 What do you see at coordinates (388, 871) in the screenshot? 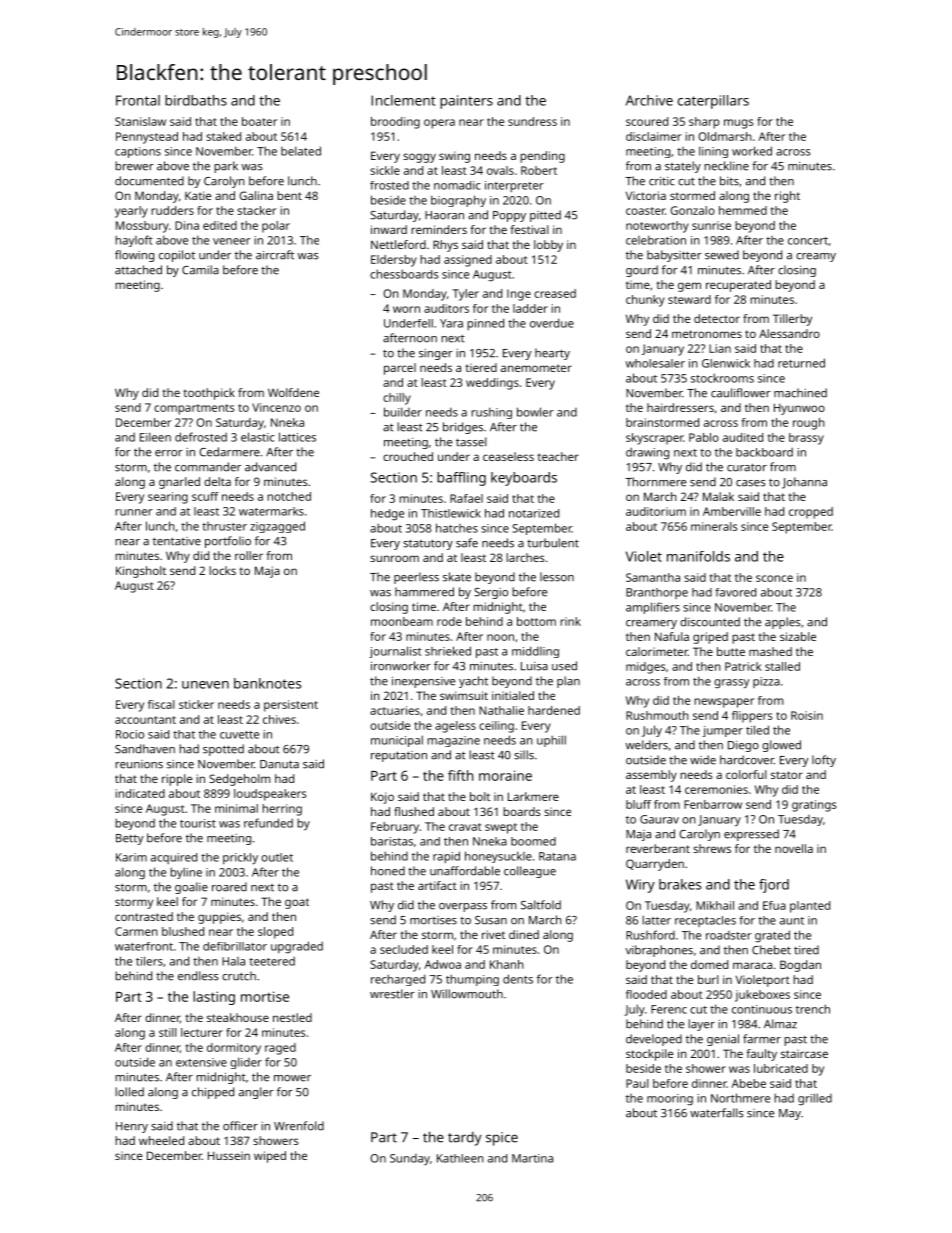
I see `honed` at bounding box center [388, 871].
